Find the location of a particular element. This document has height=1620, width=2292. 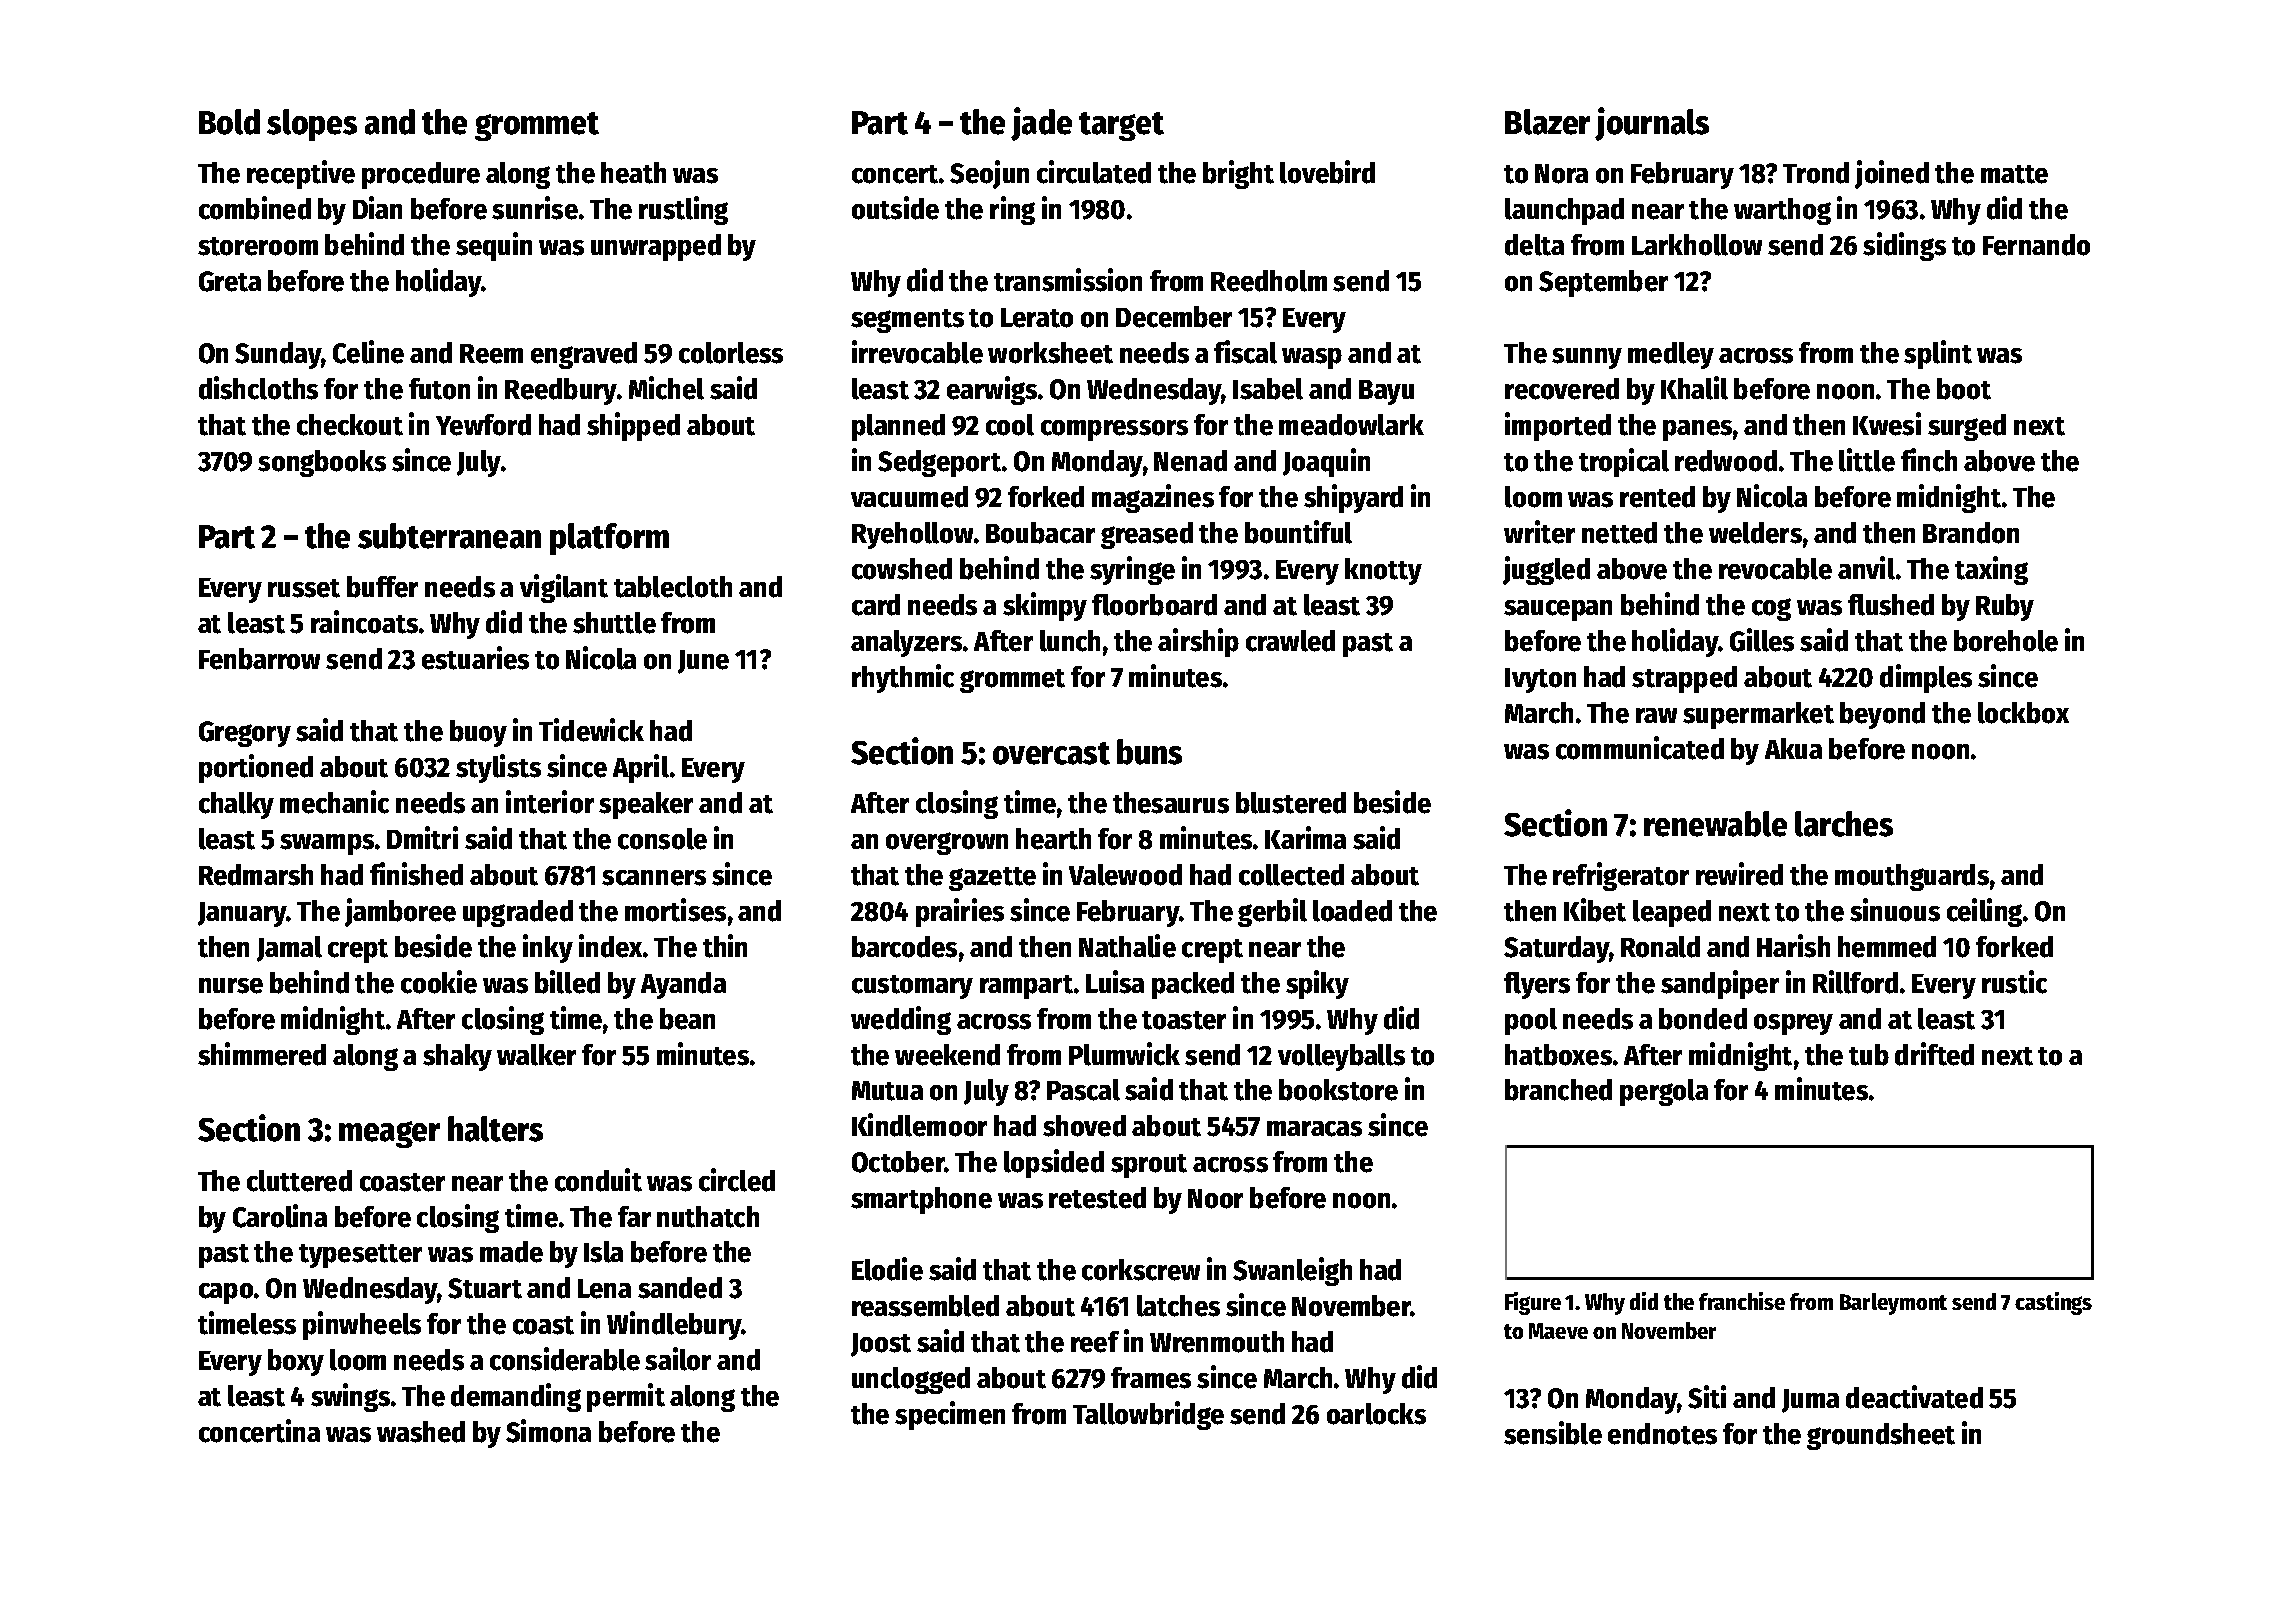

rustic is located at coordinates (2014, 982).
